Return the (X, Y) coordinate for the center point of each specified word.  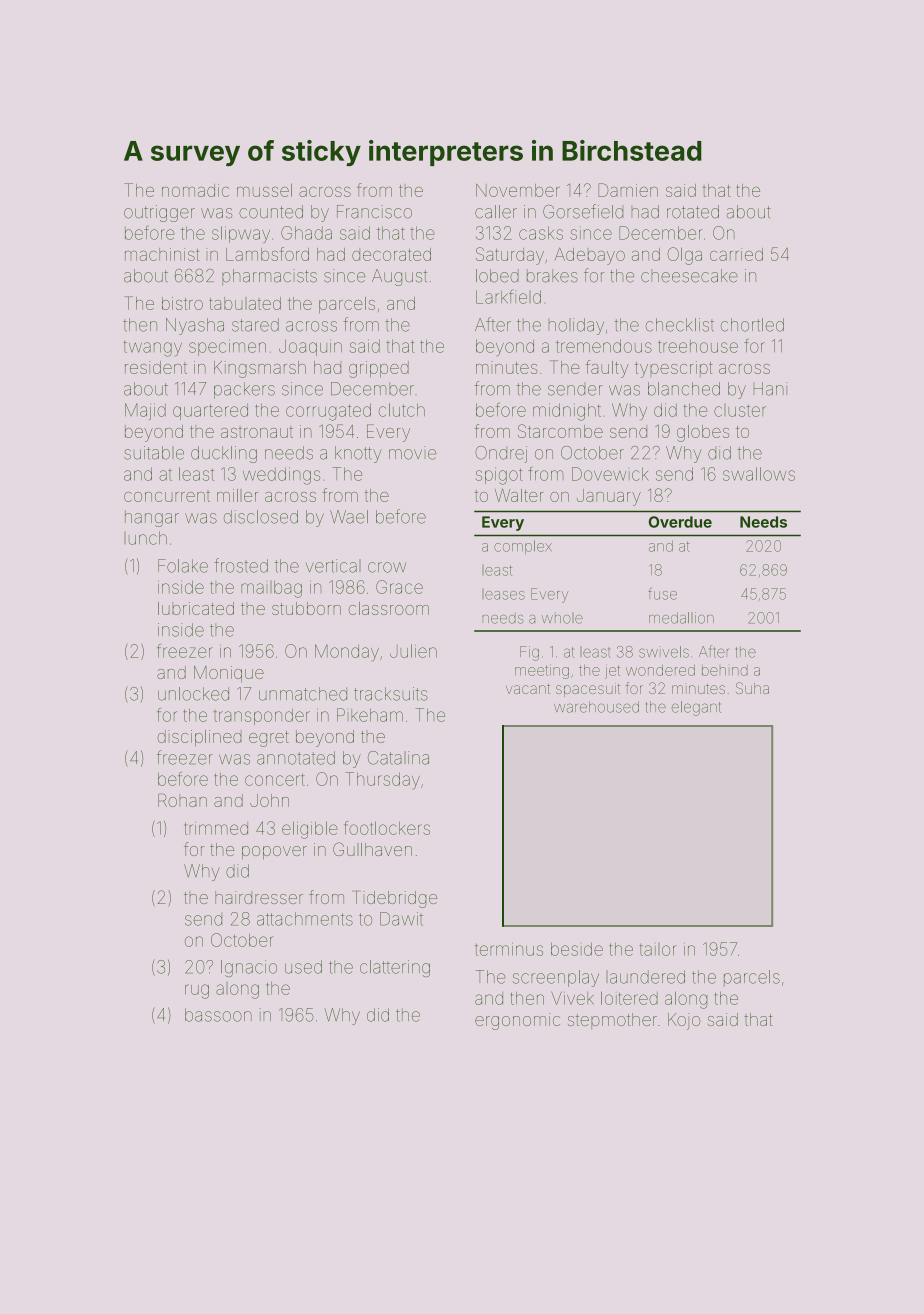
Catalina (398, 758)
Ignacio (249, 968)
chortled (752, 325)
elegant (696, 708)
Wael (349, 517)
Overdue (680, 522)
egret (269, 739)
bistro (182, 303)
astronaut (257, 432)
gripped (379, 369)
